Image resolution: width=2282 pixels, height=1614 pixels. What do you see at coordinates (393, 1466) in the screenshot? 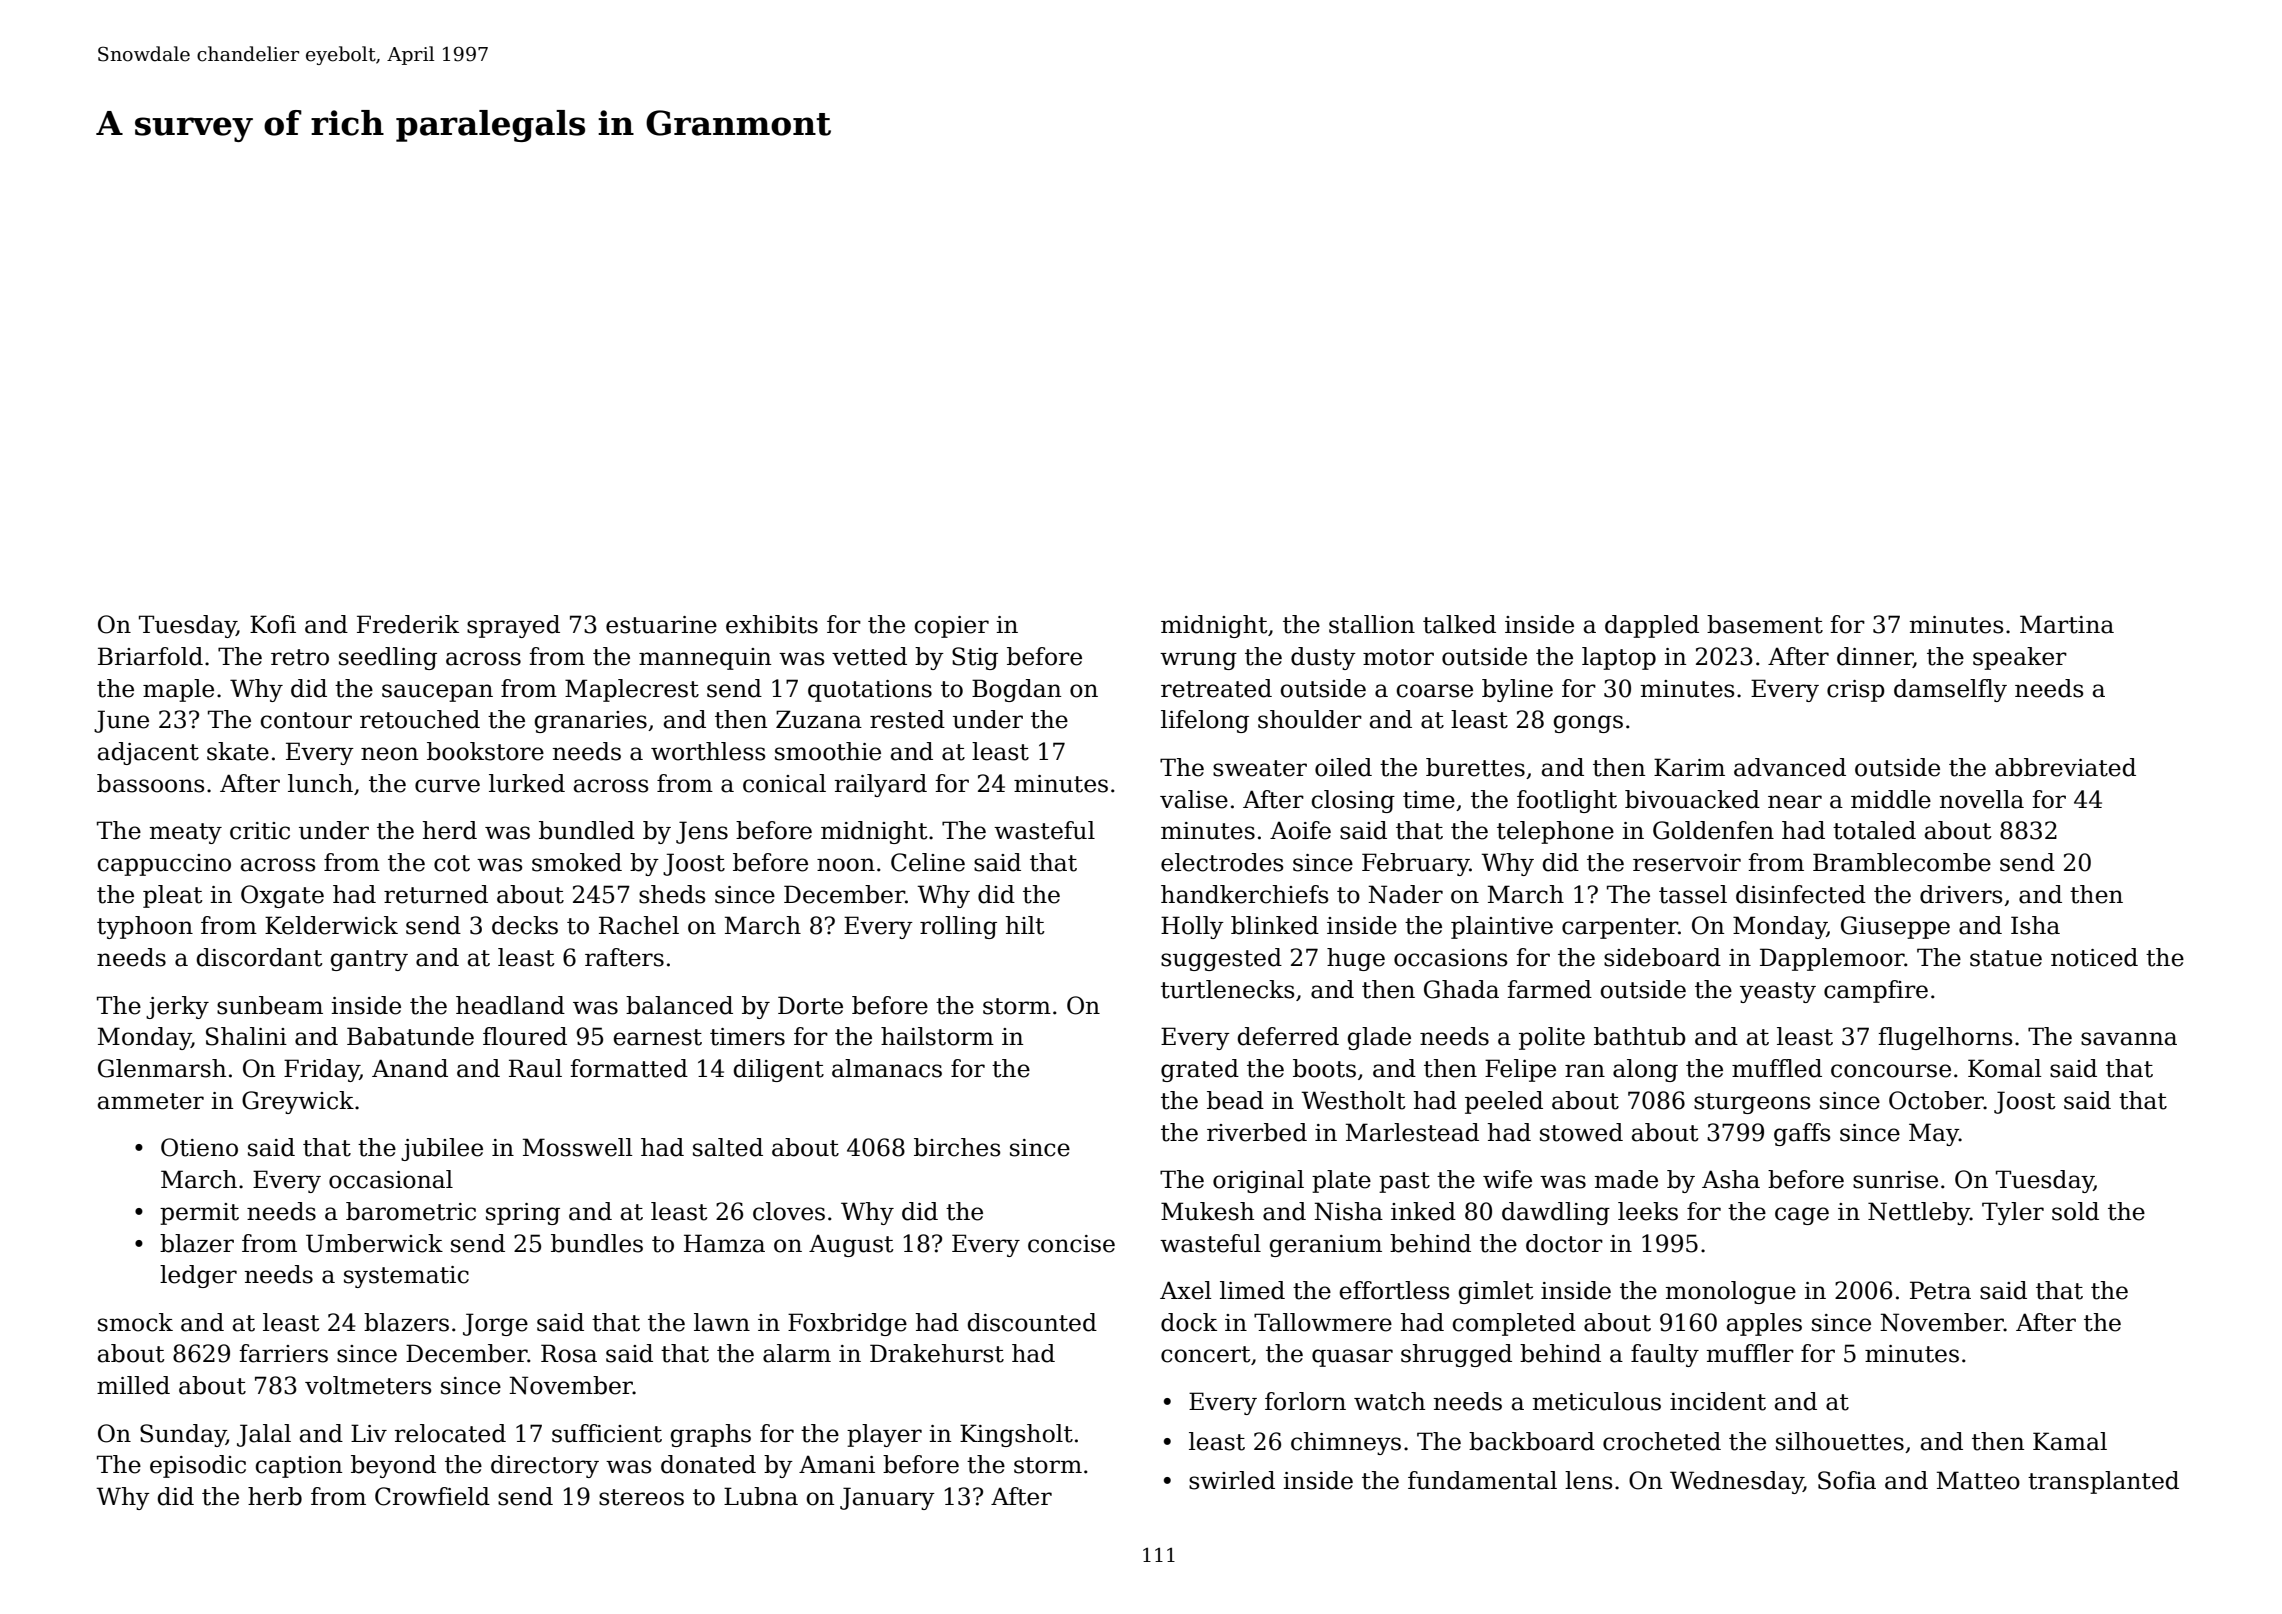
I see `beyond` at bounding box center [393, 1466].
